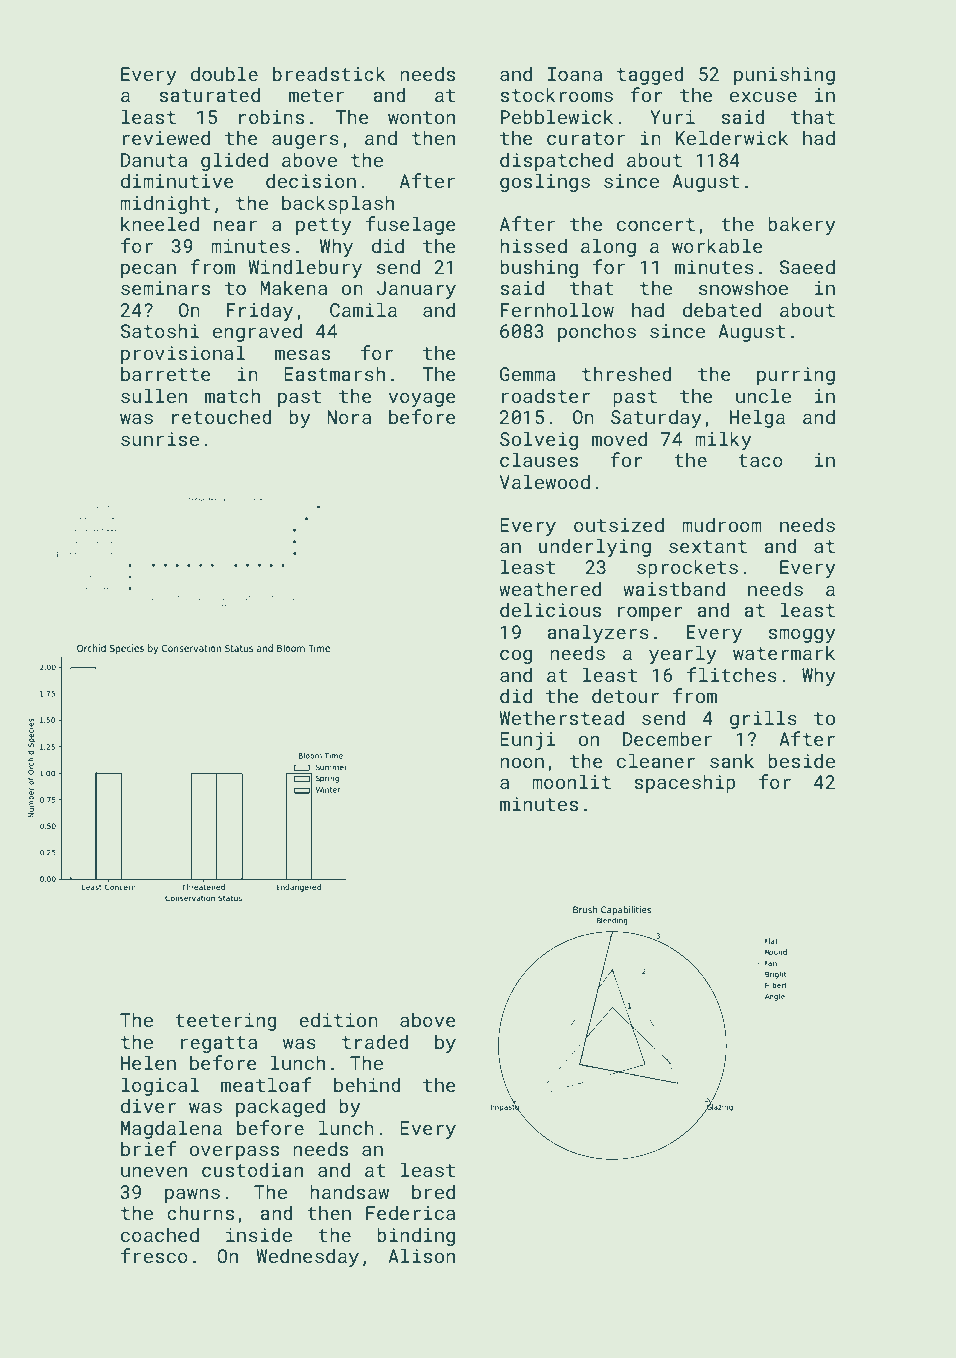 Image resolution: width=956 pixels, height=1358 pixels. What do you see at coordinates (433, 1191) in the page?
I see `bred` at bounding box center [433, 1191].
